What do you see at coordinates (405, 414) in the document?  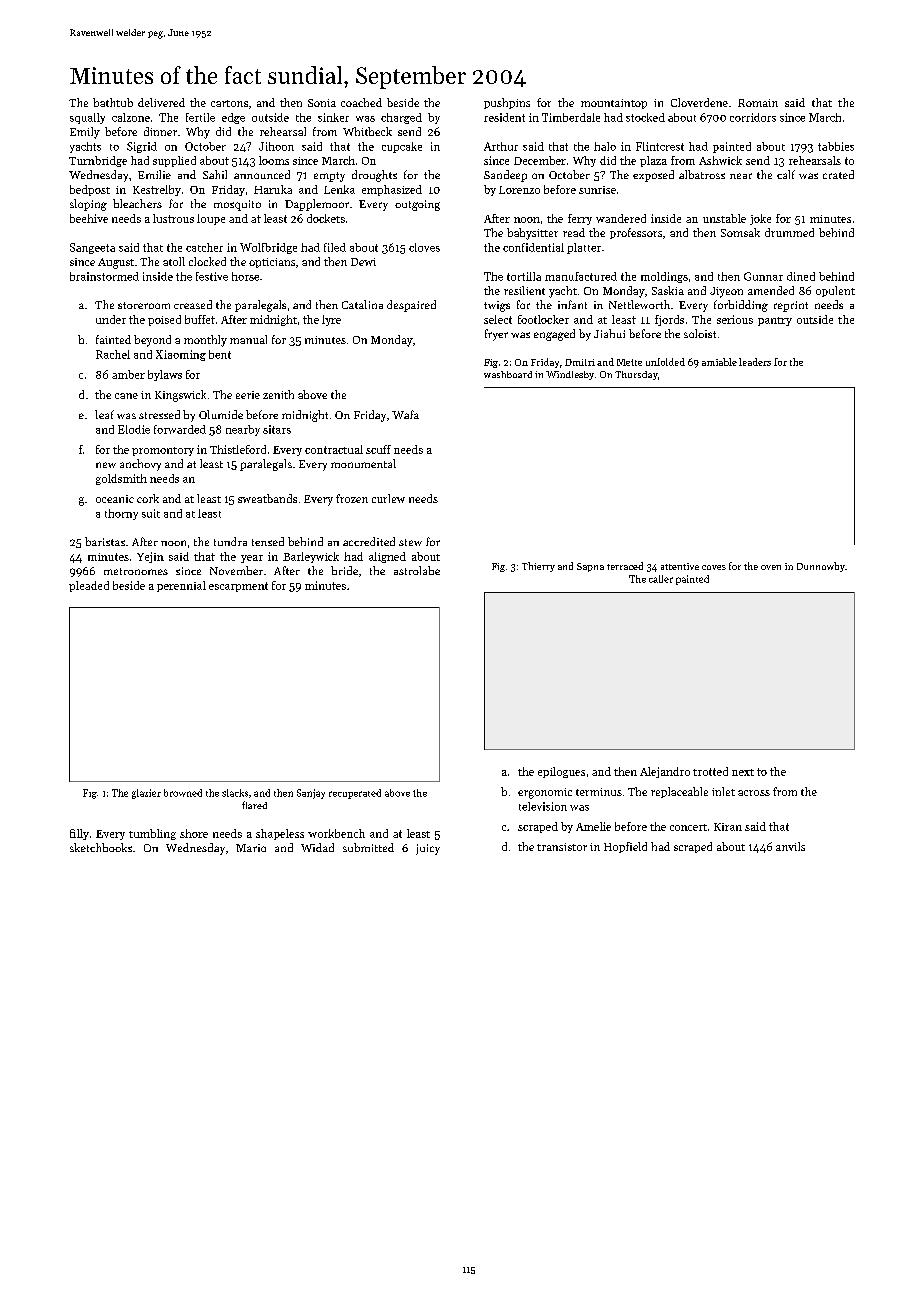 I see `Wafa` at bounding box center [405, 414].
